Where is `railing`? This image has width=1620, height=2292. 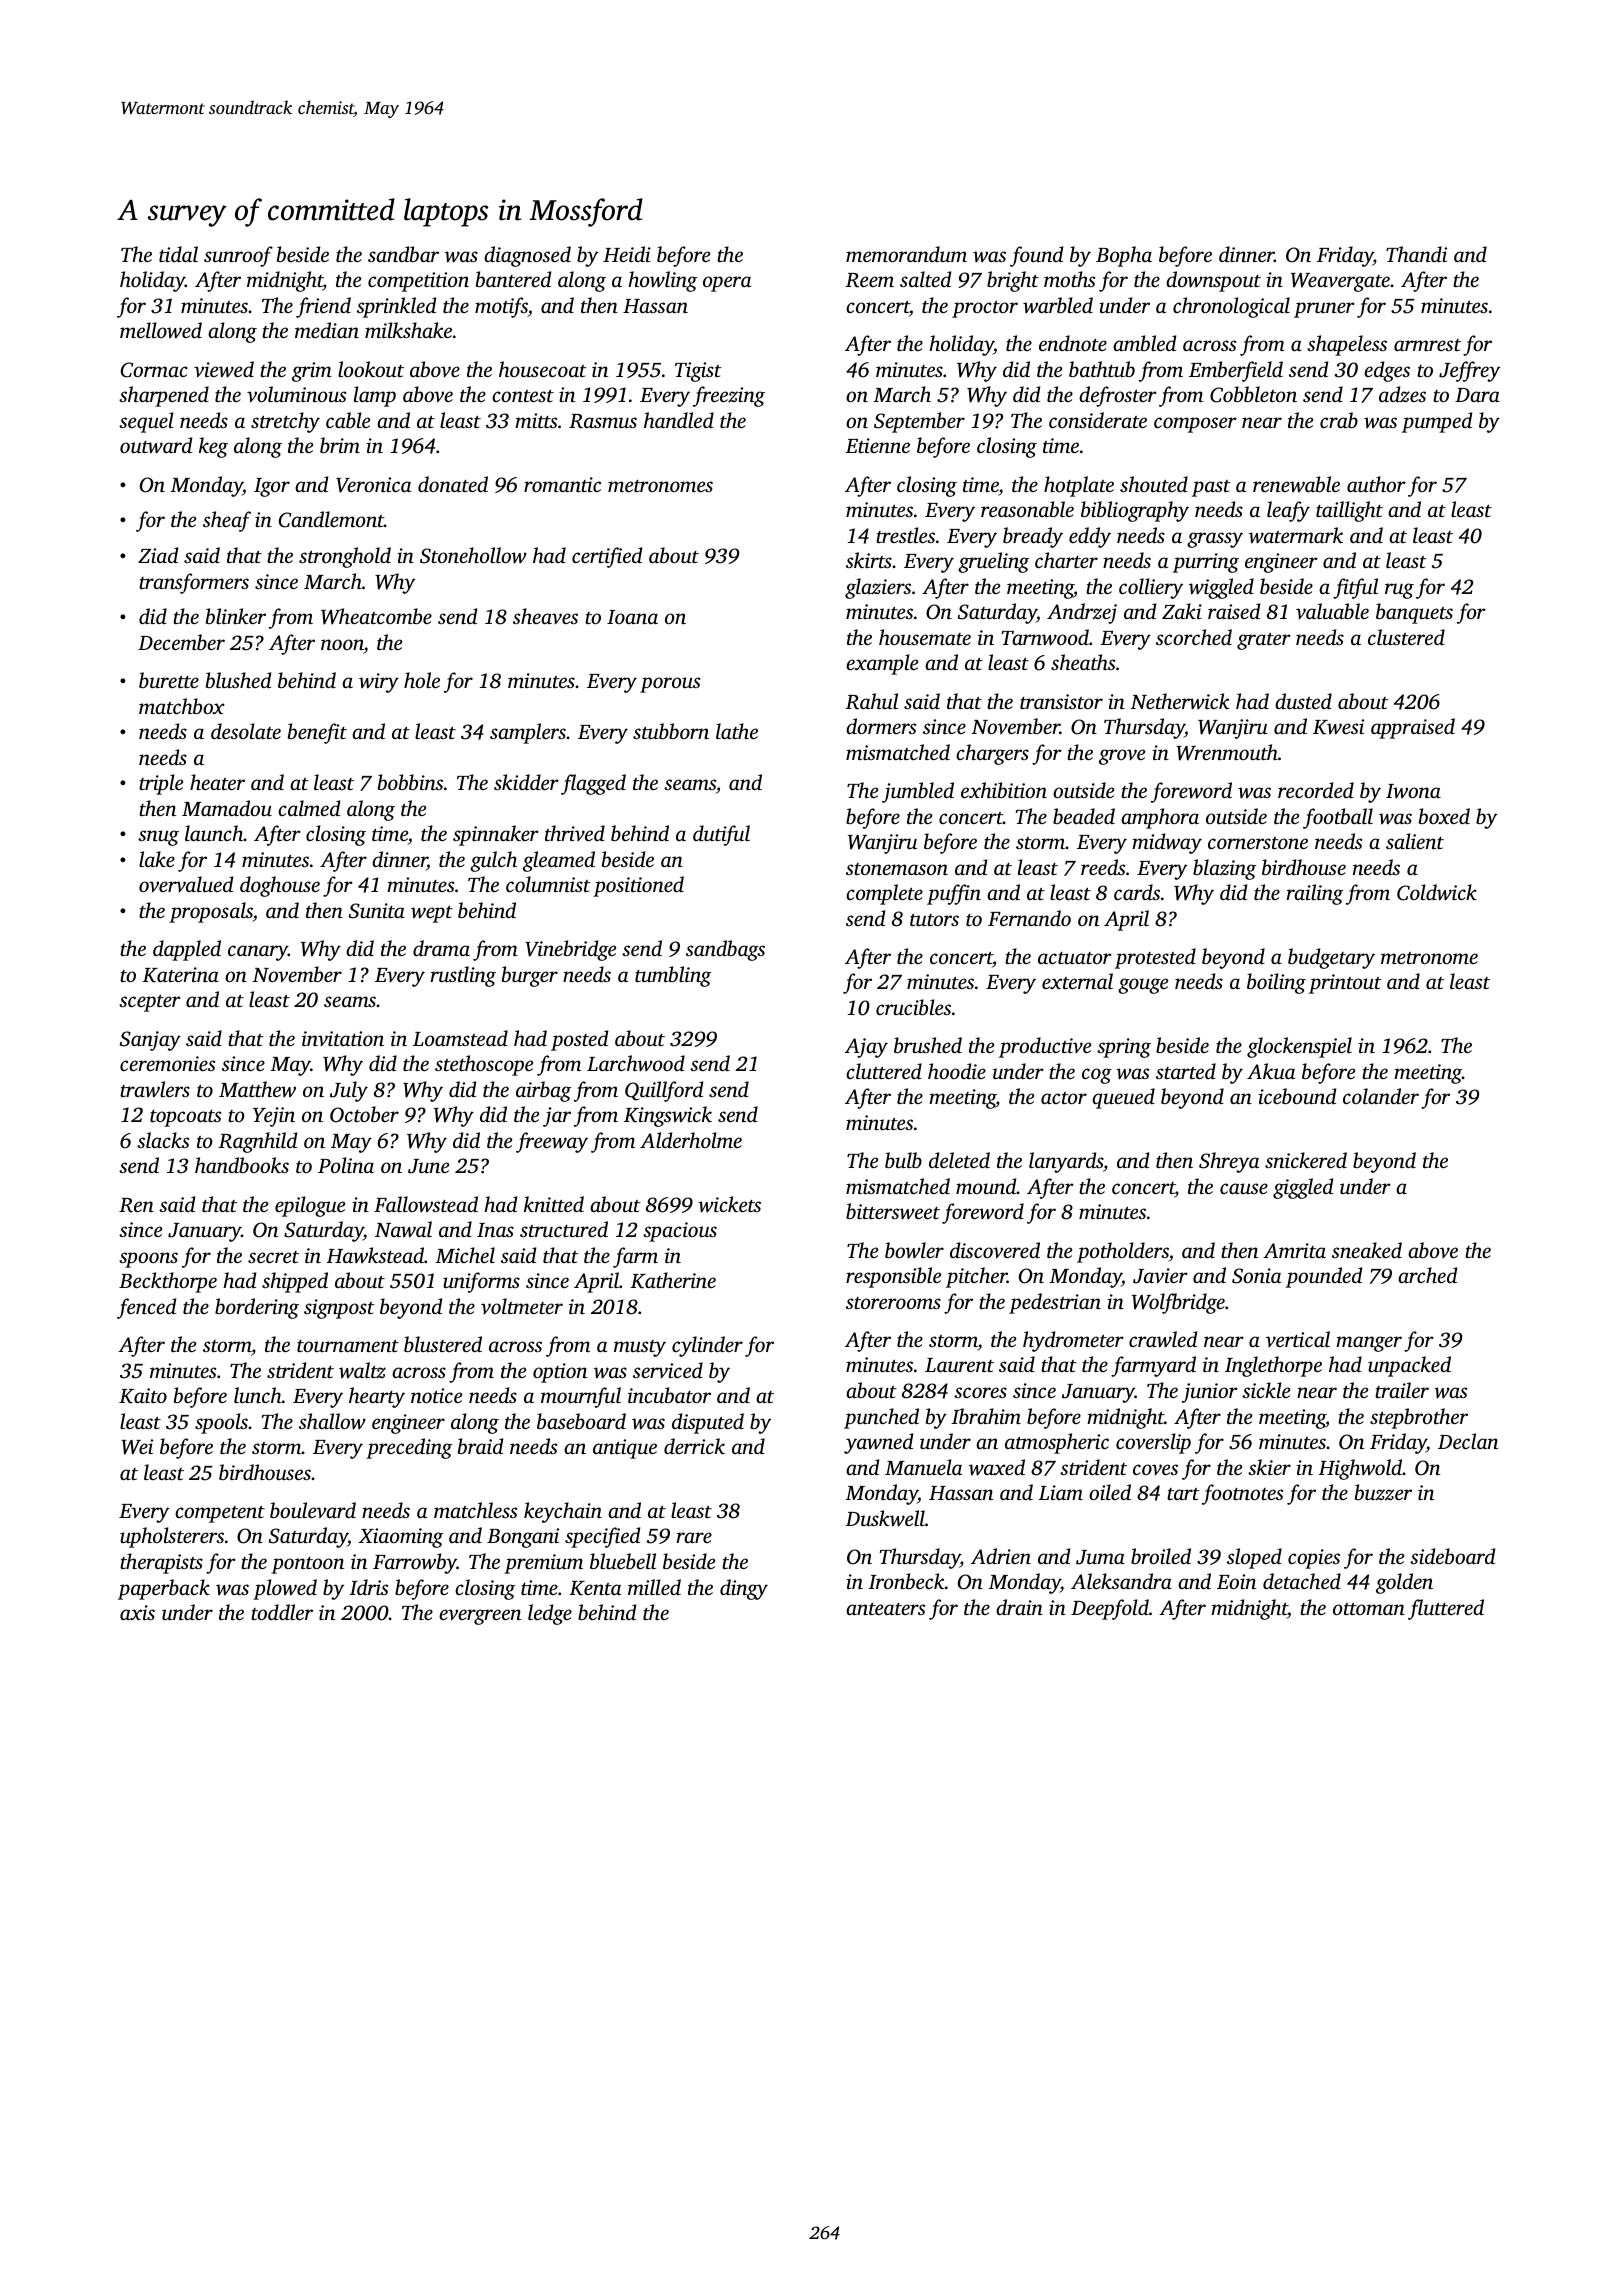 railing is located at coordinates (1315, 894).
